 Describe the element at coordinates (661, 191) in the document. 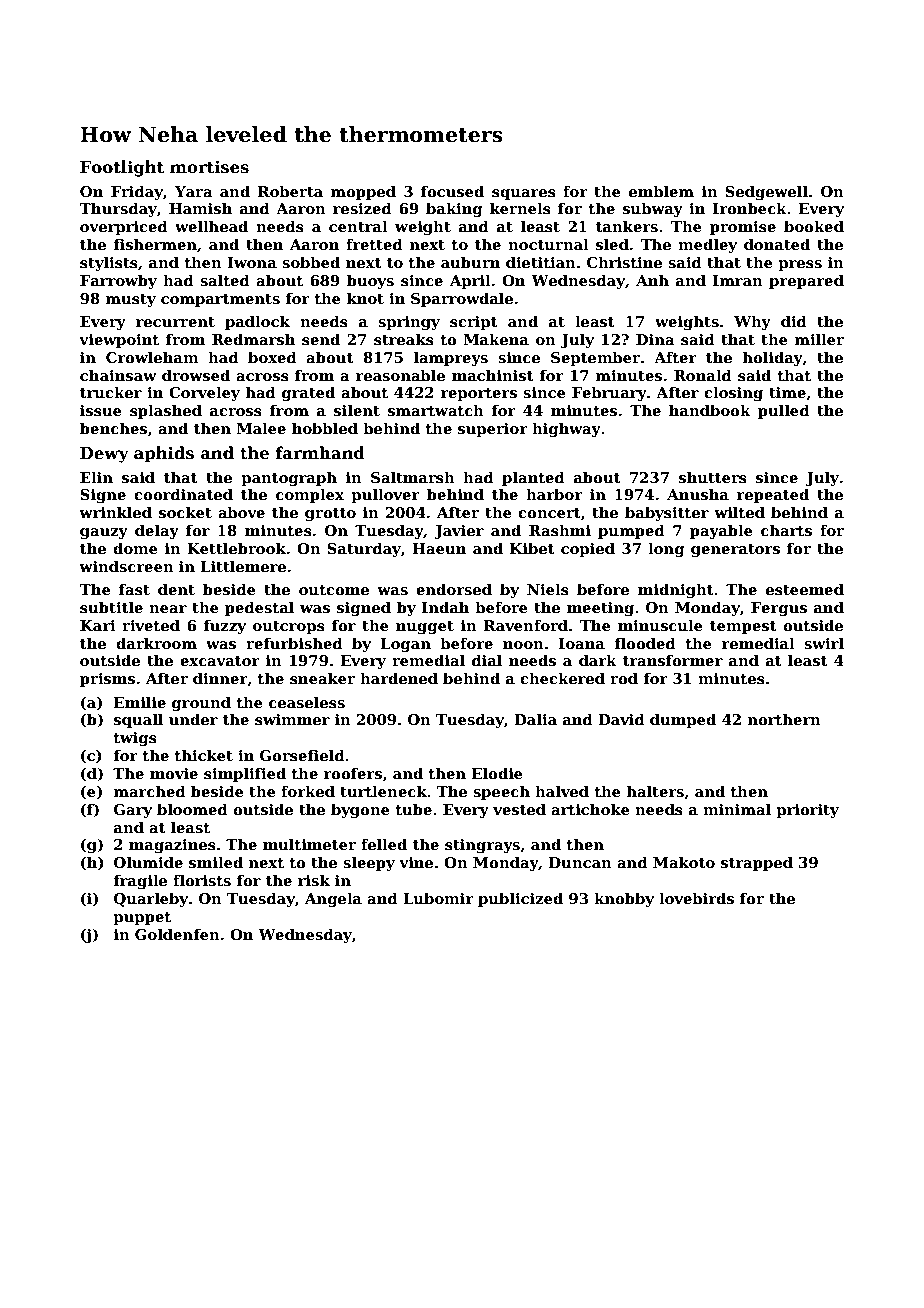

I see `emblem` at that location.
